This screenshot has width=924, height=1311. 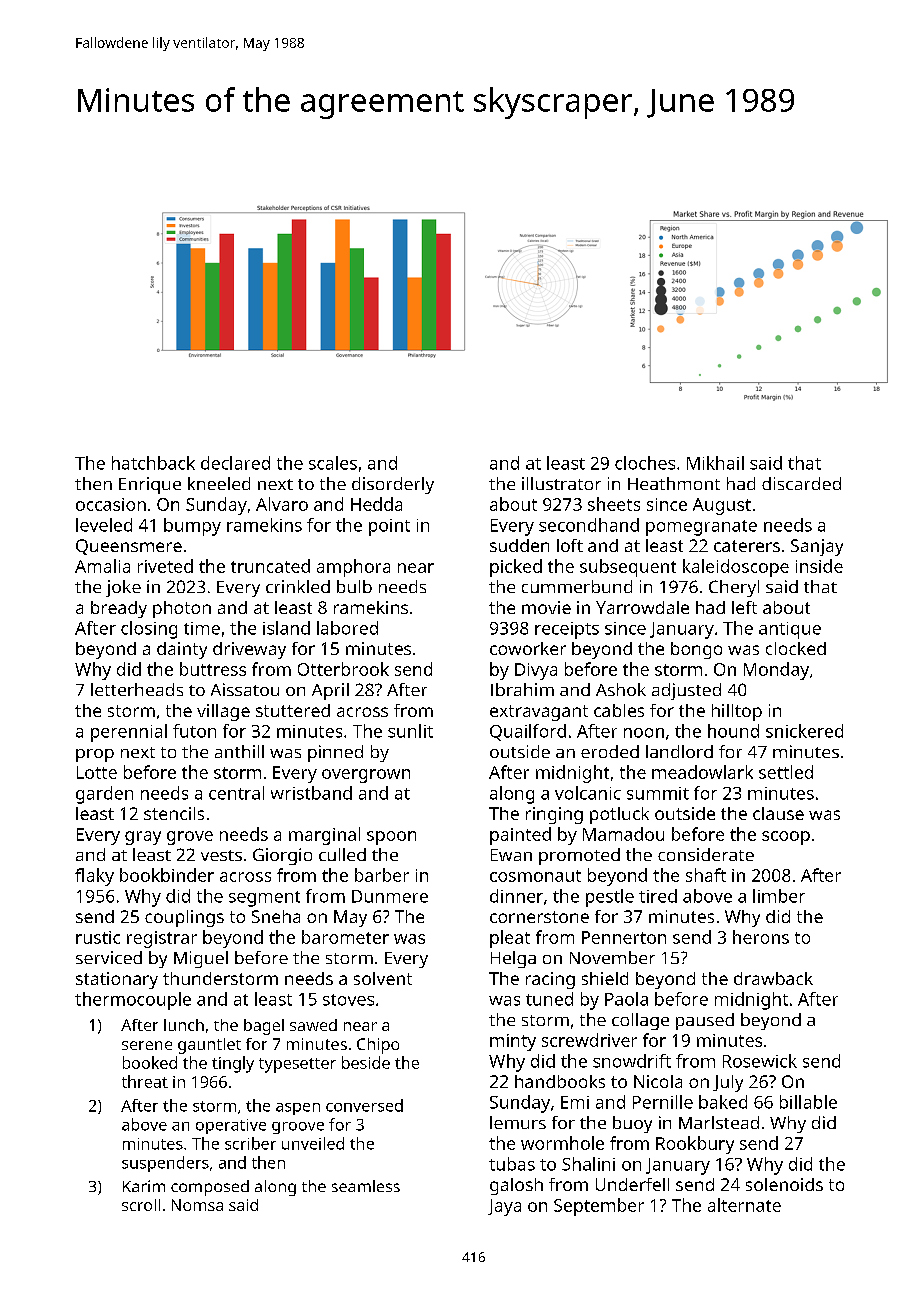 What do you see at coordinates (504, 1207) in the screenshot?
I see `Jaya` at bounding box center [504, 1207].
